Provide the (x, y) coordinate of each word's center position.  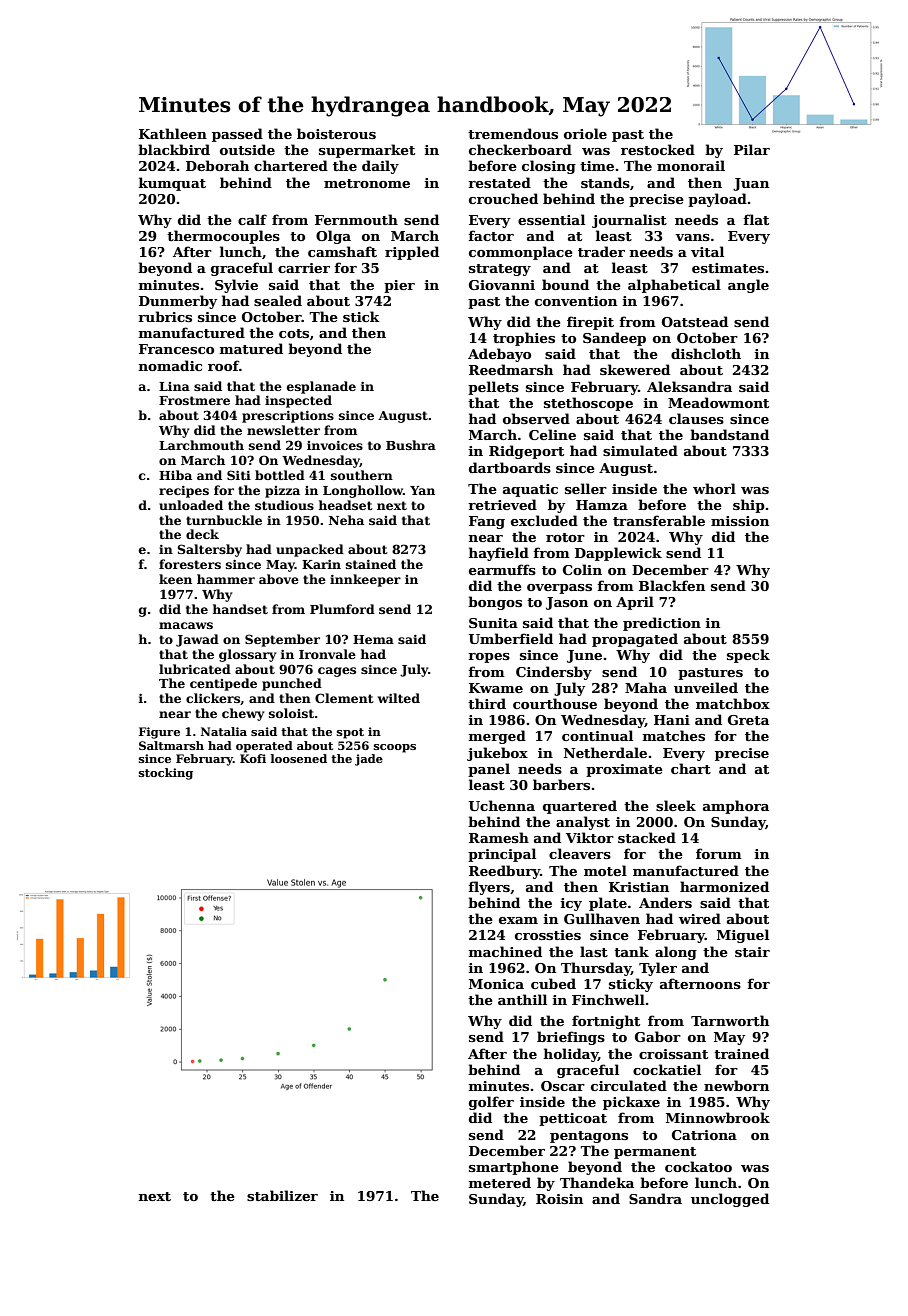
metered (499, 1182)
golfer (491, 1103)
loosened (299, 758)
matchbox (733, 703)
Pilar (752, 149)
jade (369, 760)
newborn (736, 1085)
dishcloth (706, 353)
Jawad (197, 640)
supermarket (367, 151)
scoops (395, 748)
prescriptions (288, 417)
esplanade (321, 387)
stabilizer (282, 1195)
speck (748, 656)
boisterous (336, 133)
